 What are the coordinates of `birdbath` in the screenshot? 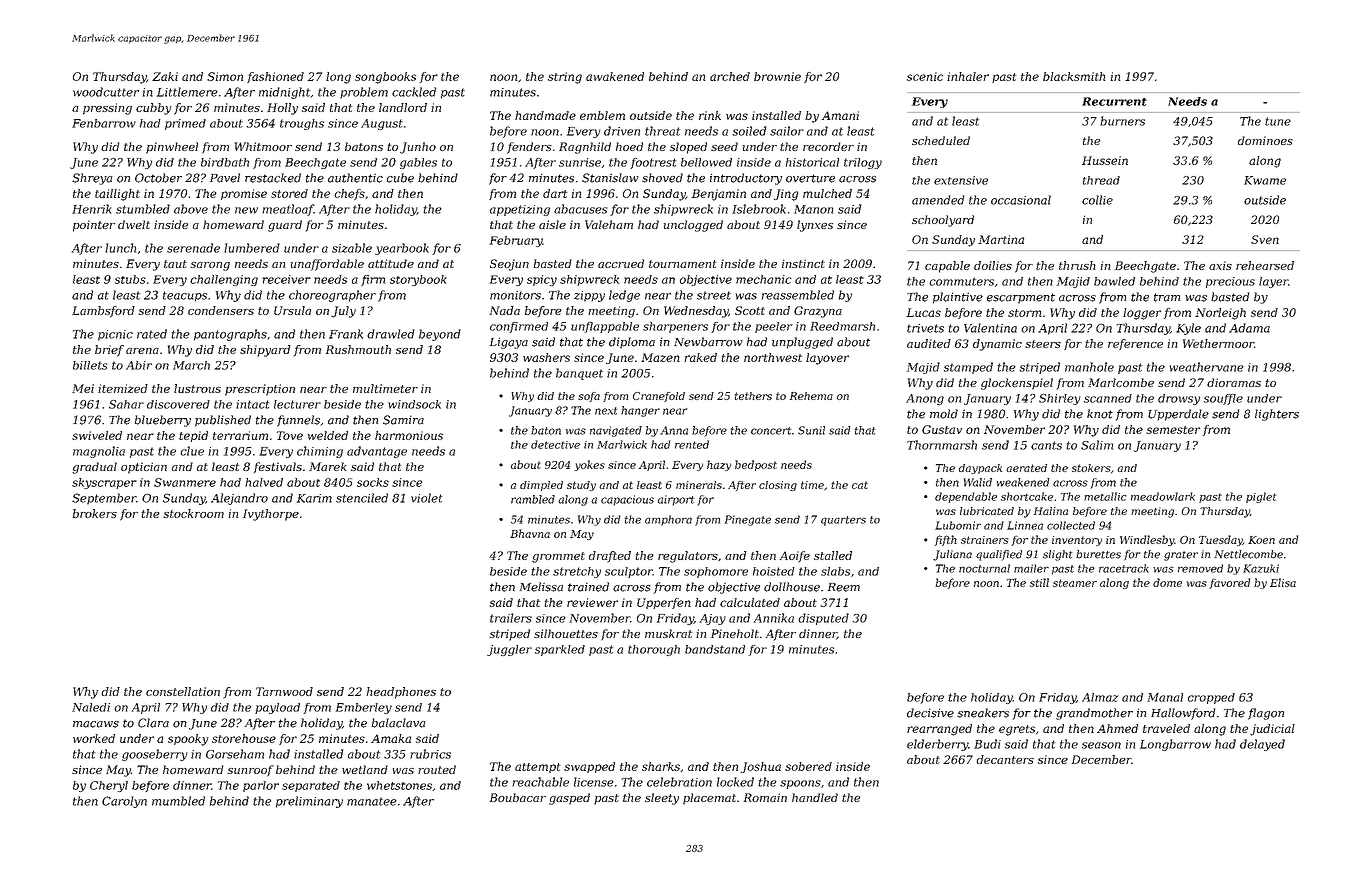 It's located at (225, 162).
